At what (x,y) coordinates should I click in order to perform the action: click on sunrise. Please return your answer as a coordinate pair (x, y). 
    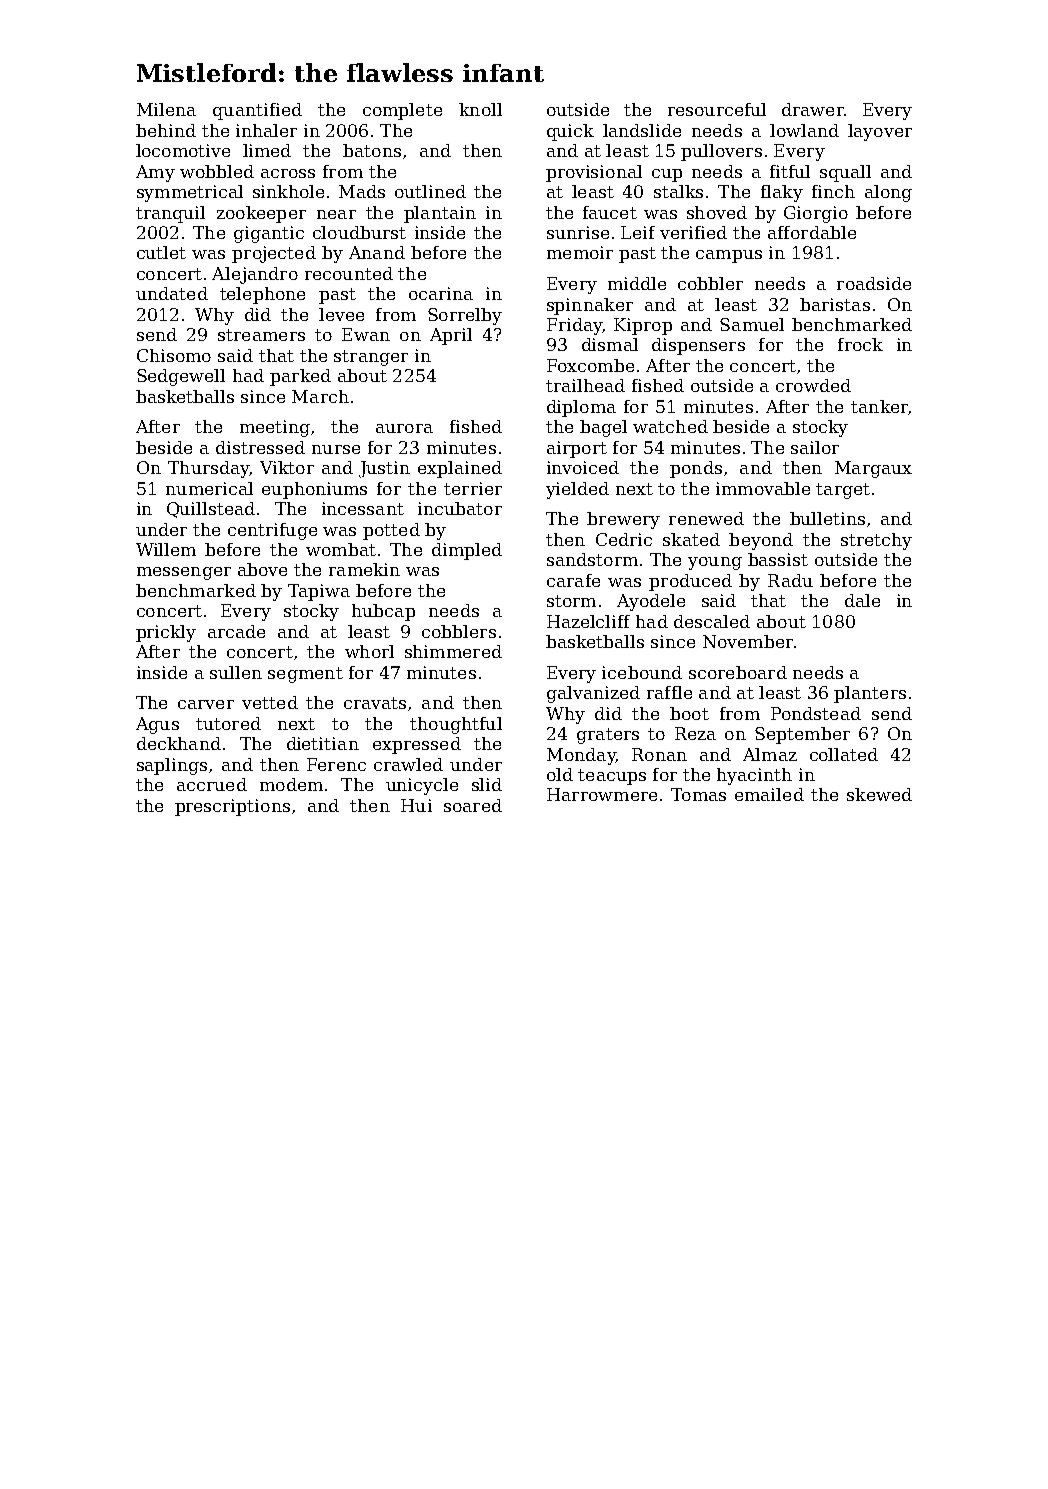
    Looking at the image, I should click on (578, 232).
